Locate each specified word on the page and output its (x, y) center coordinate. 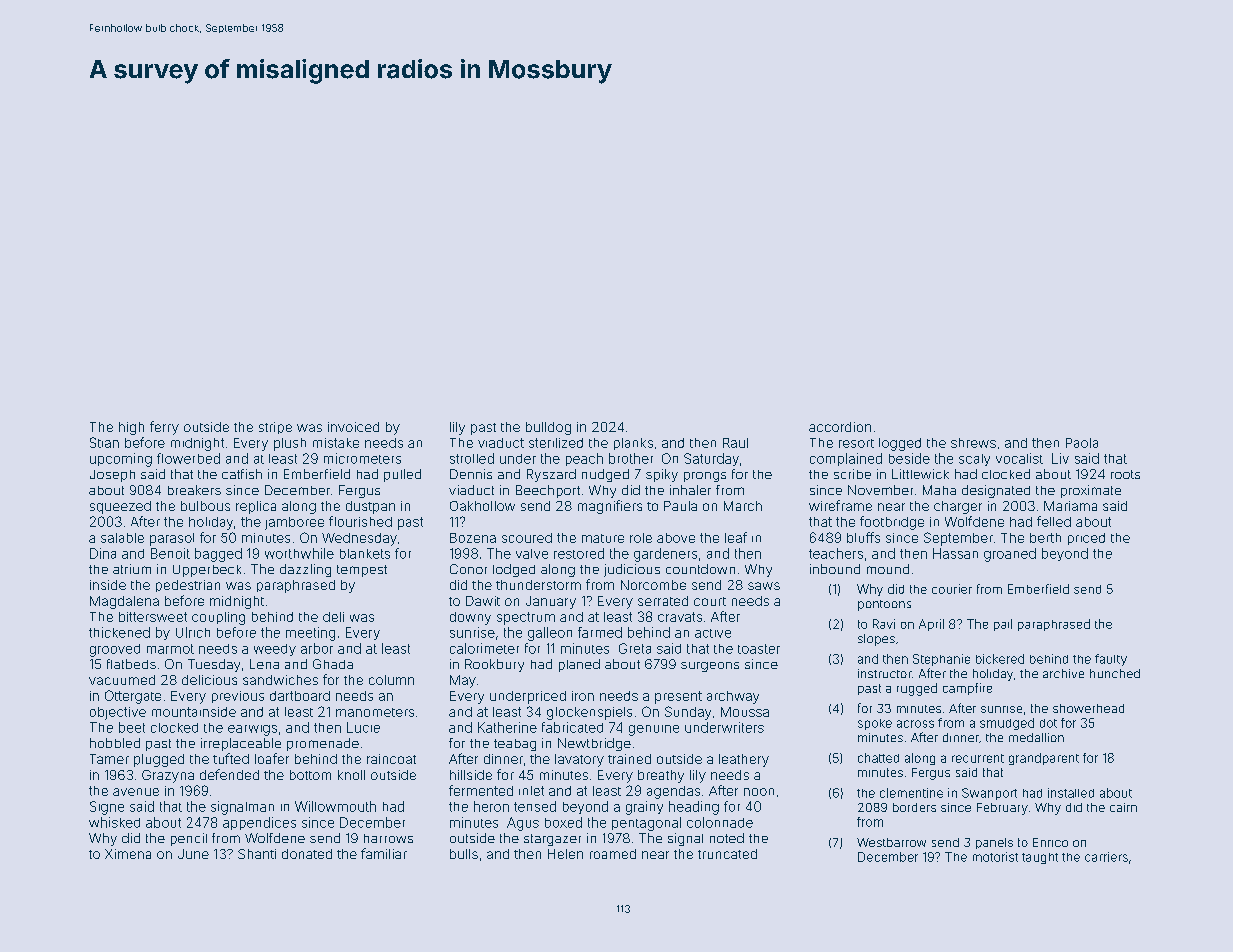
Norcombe (653, 585)
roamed (613, 854)
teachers (836, 553)
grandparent (1044, 759)
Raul (735, 443)
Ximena (128, 854)
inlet (531, 791)
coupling (218, 618)
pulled (402, 475)
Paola (1082, 443)
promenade (323, 744)
